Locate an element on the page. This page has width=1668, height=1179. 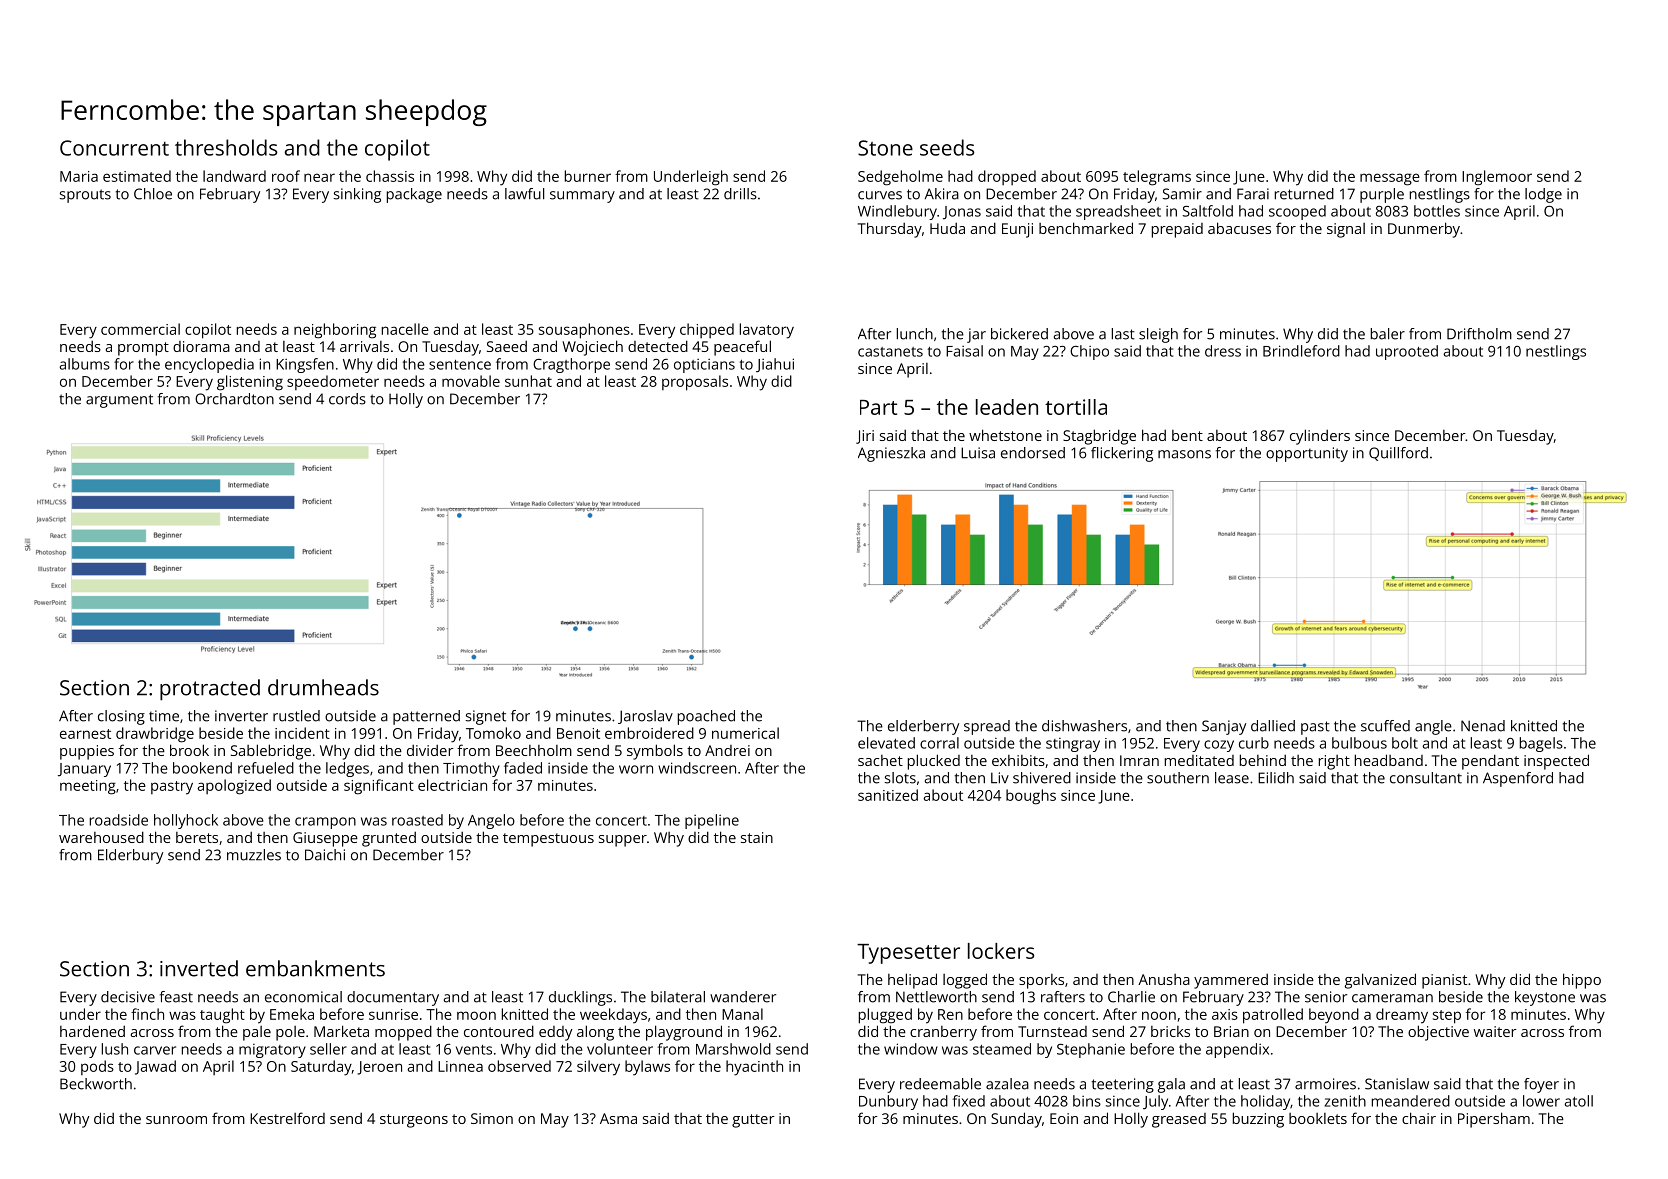
thresholds is located at coordinates (226, 147).
